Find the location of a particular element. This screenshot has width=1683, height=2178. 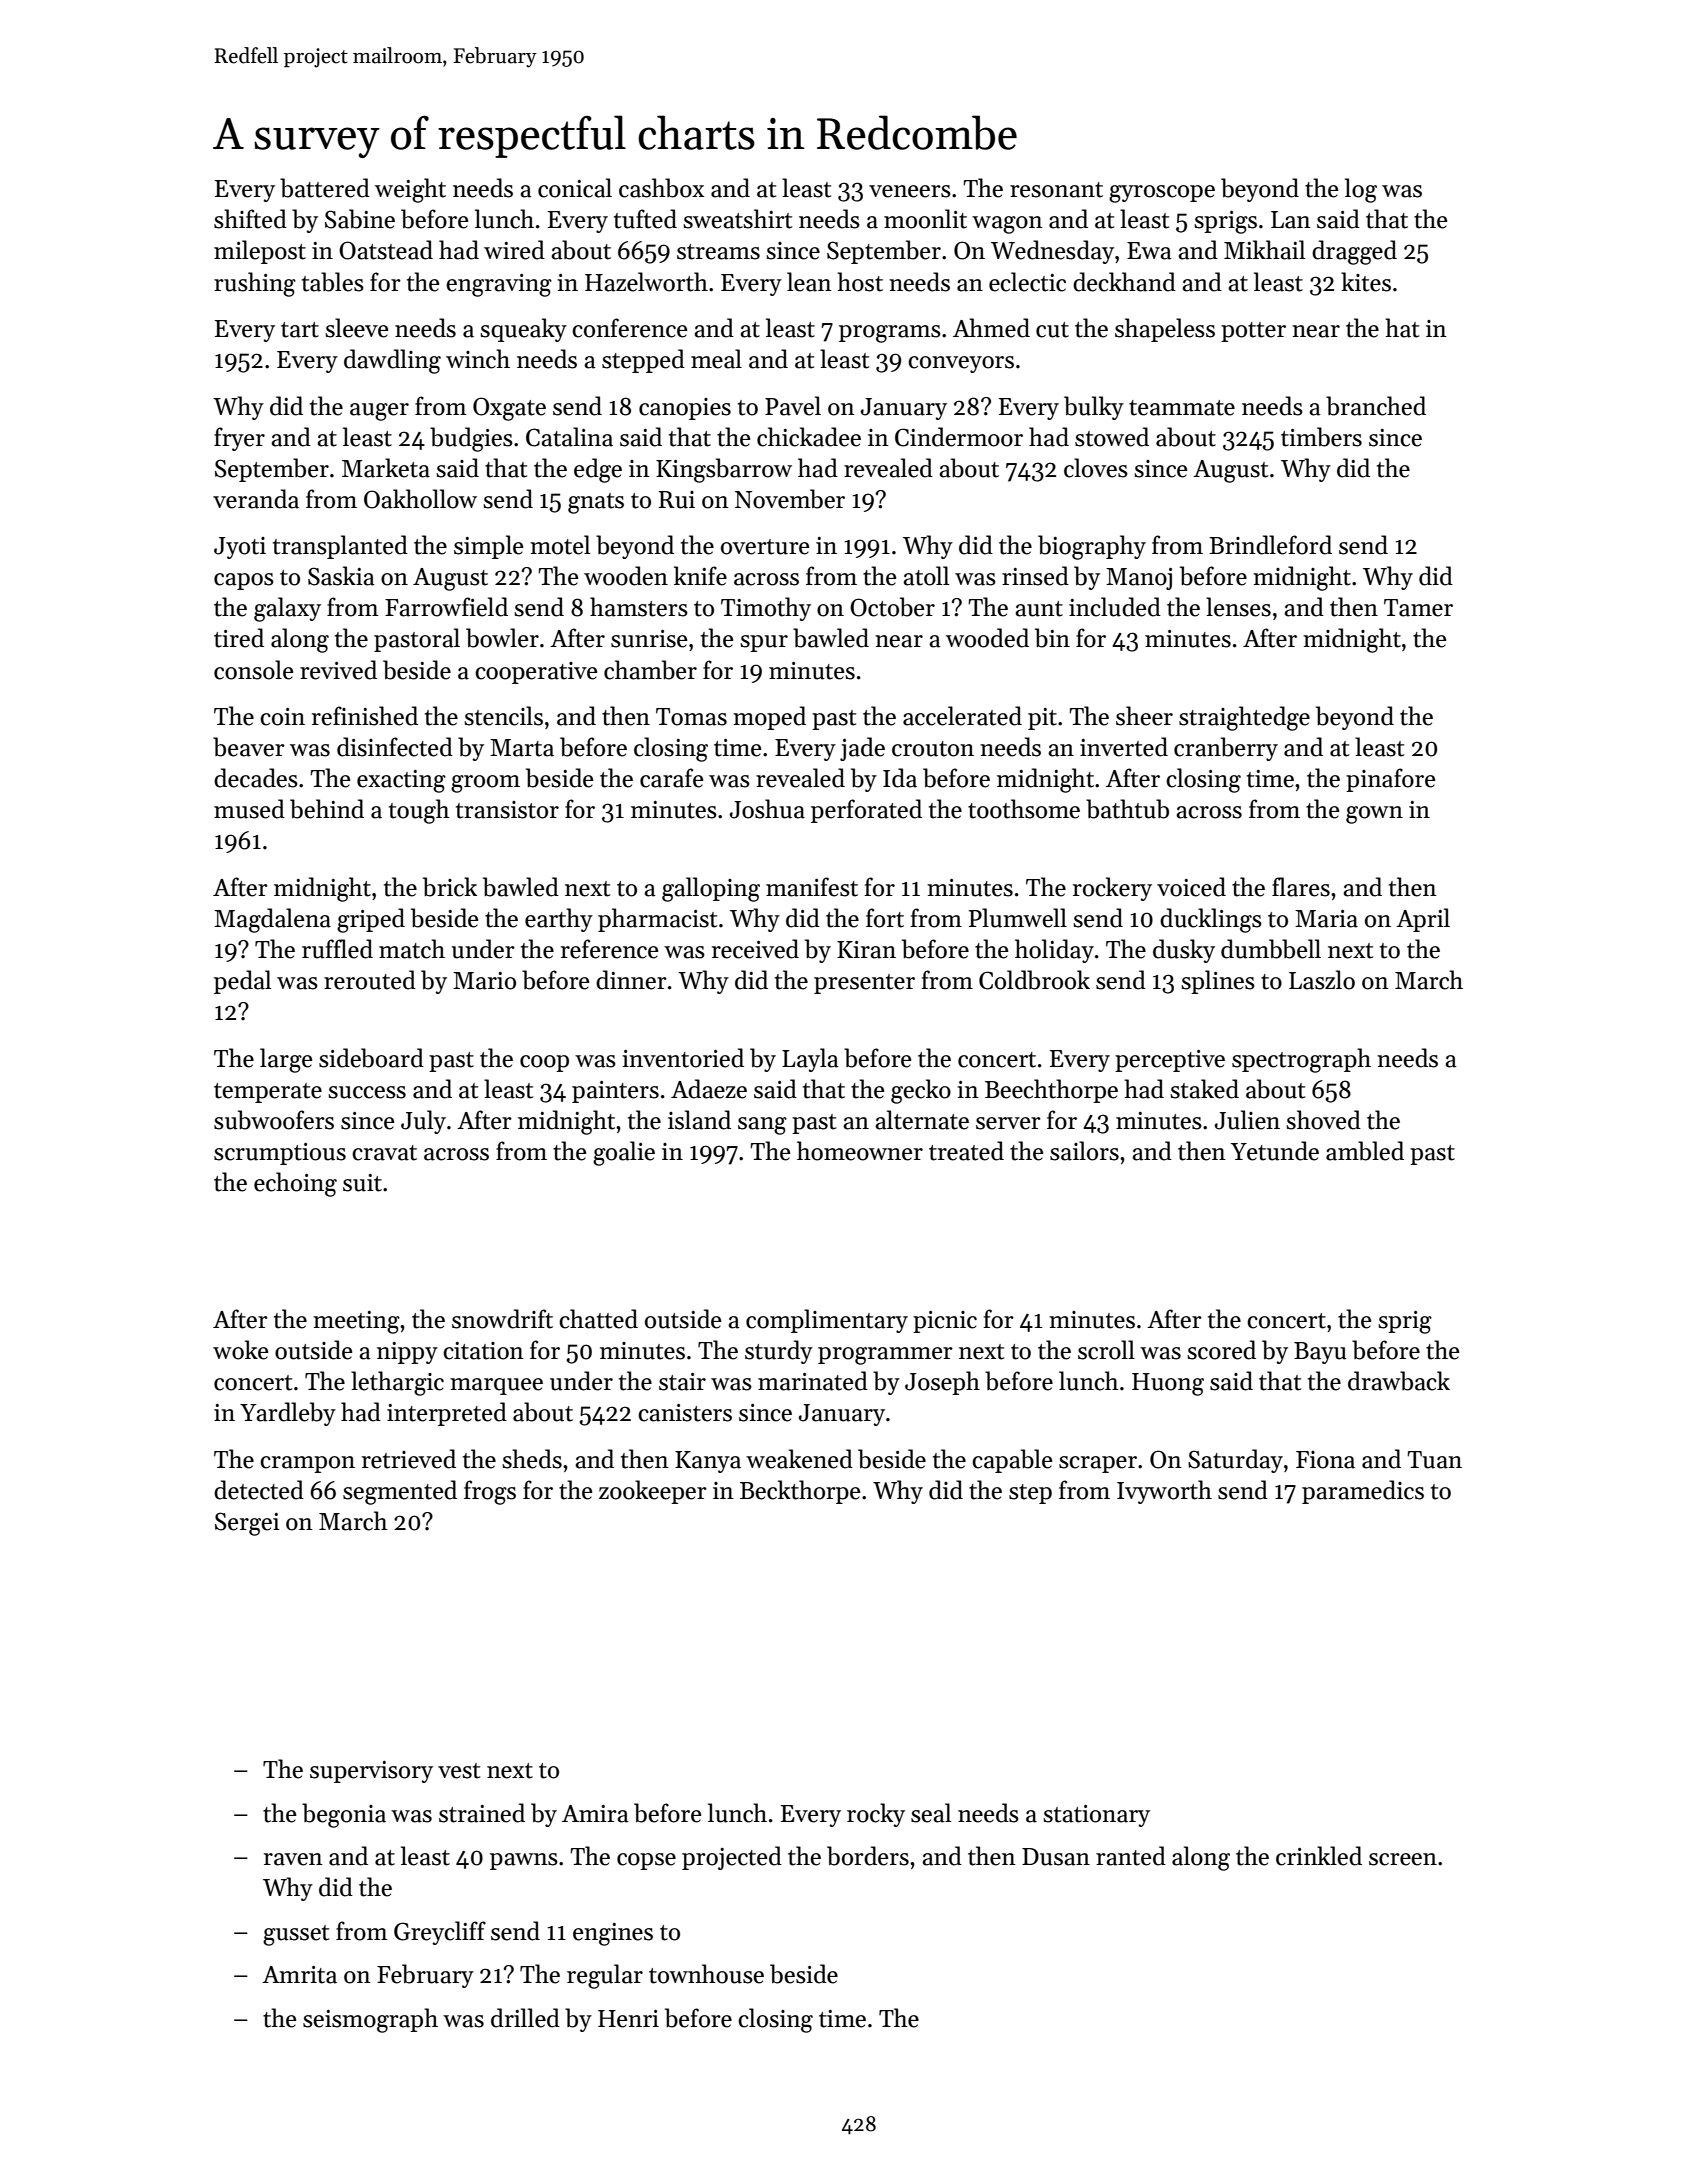

gyroscope is located at coordinates (1162, 194).
